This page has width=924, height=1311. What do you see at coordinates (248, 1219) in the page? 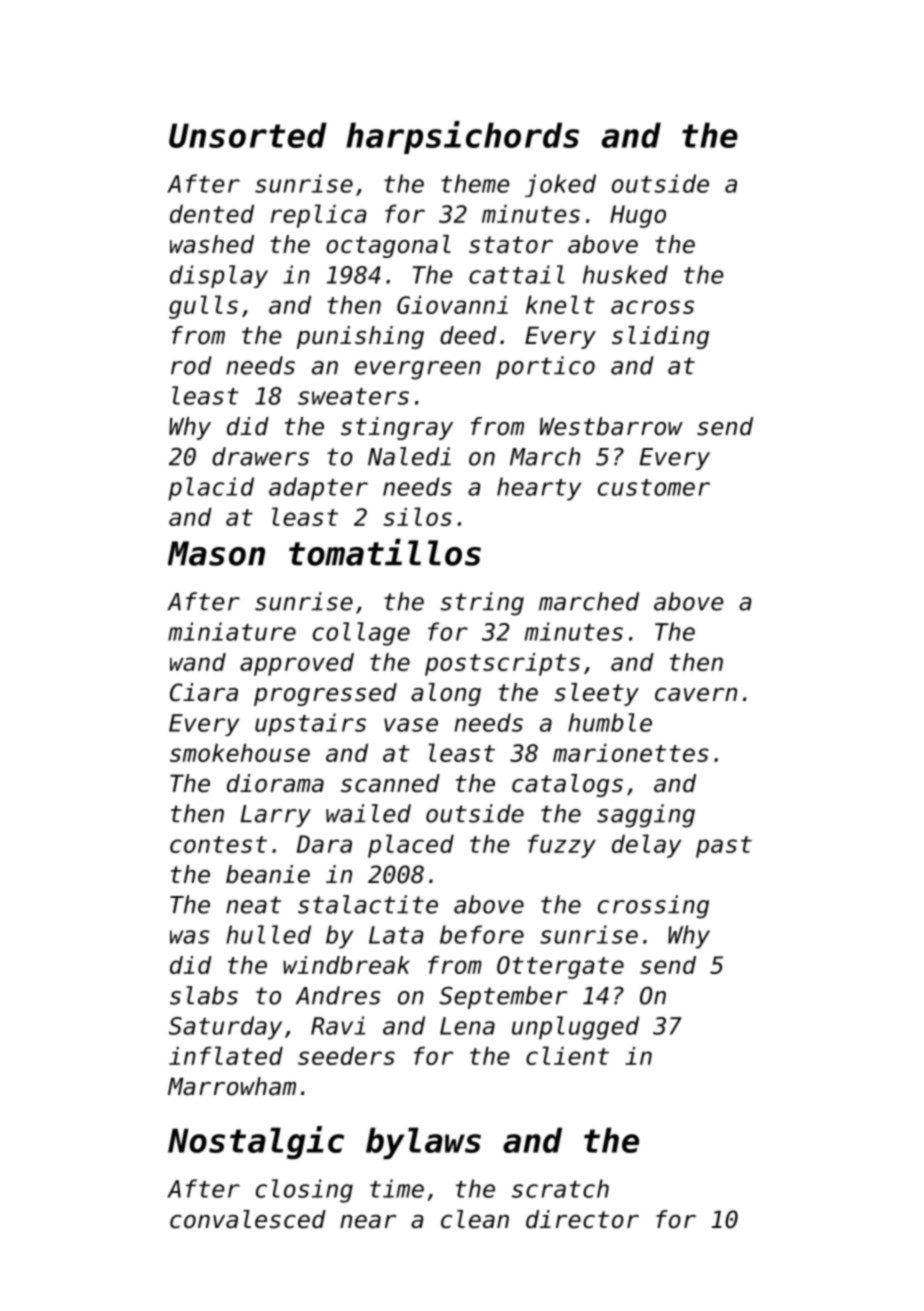
I see `convalesced` at bounding box center [248, 1219].
